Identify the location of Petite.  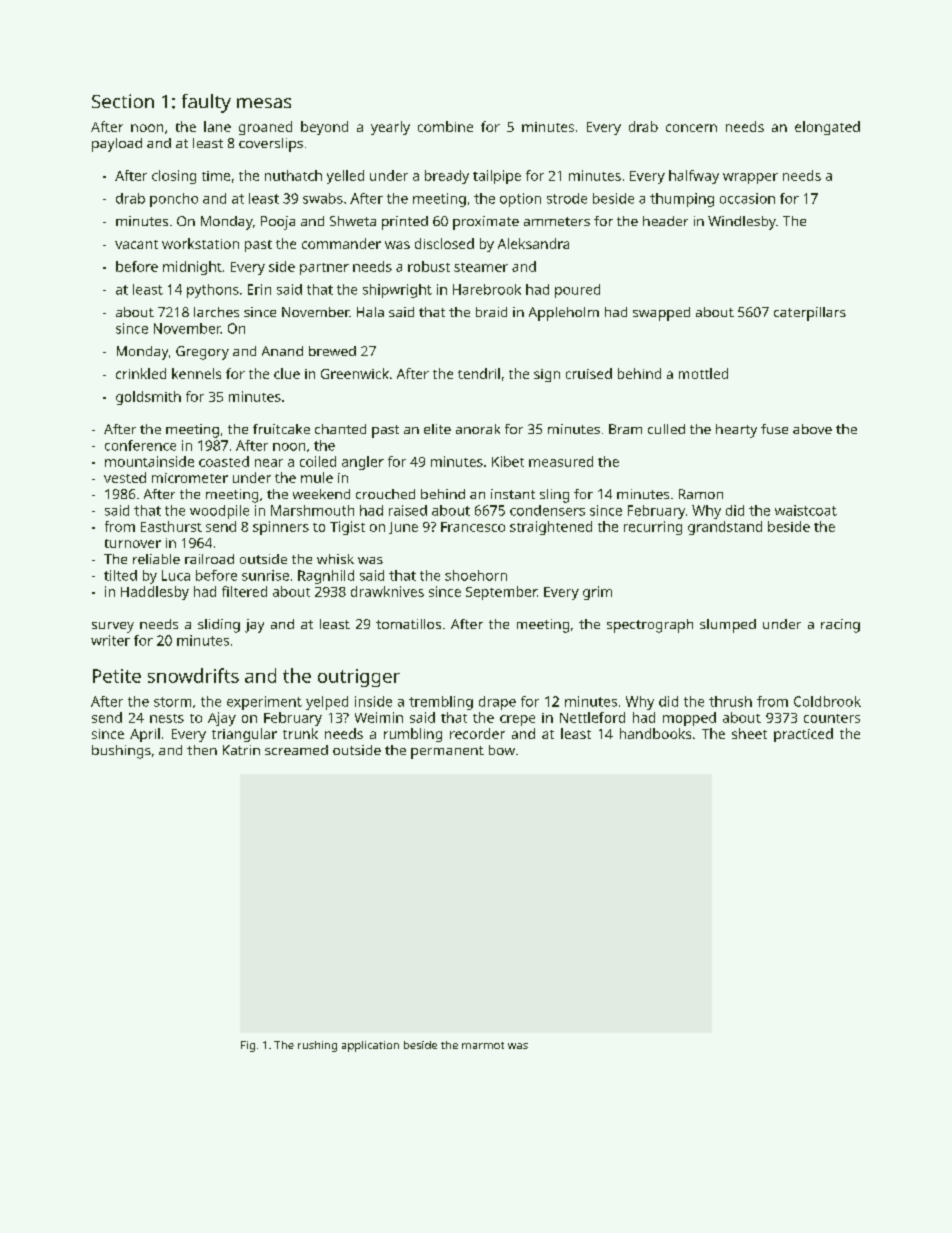
(117, 676).
